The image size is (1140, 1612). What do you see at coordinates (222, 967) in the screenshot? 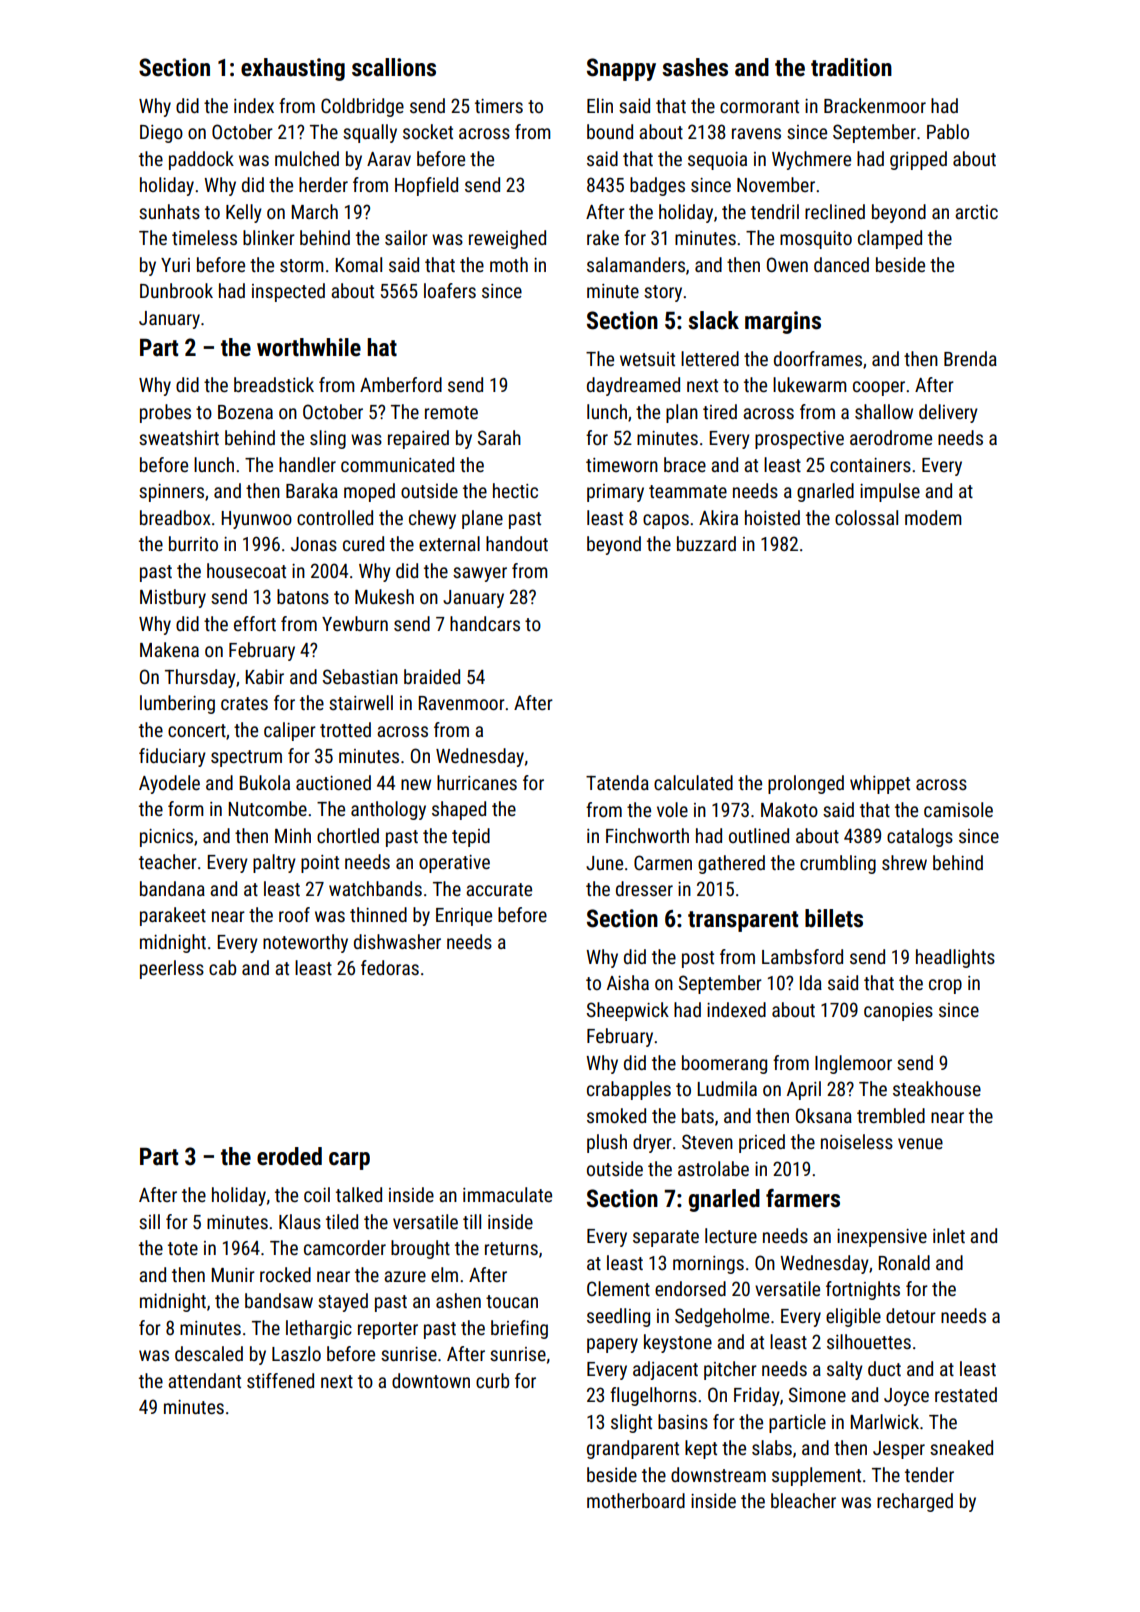
I see `cab` at bounding box center [222, 967].
